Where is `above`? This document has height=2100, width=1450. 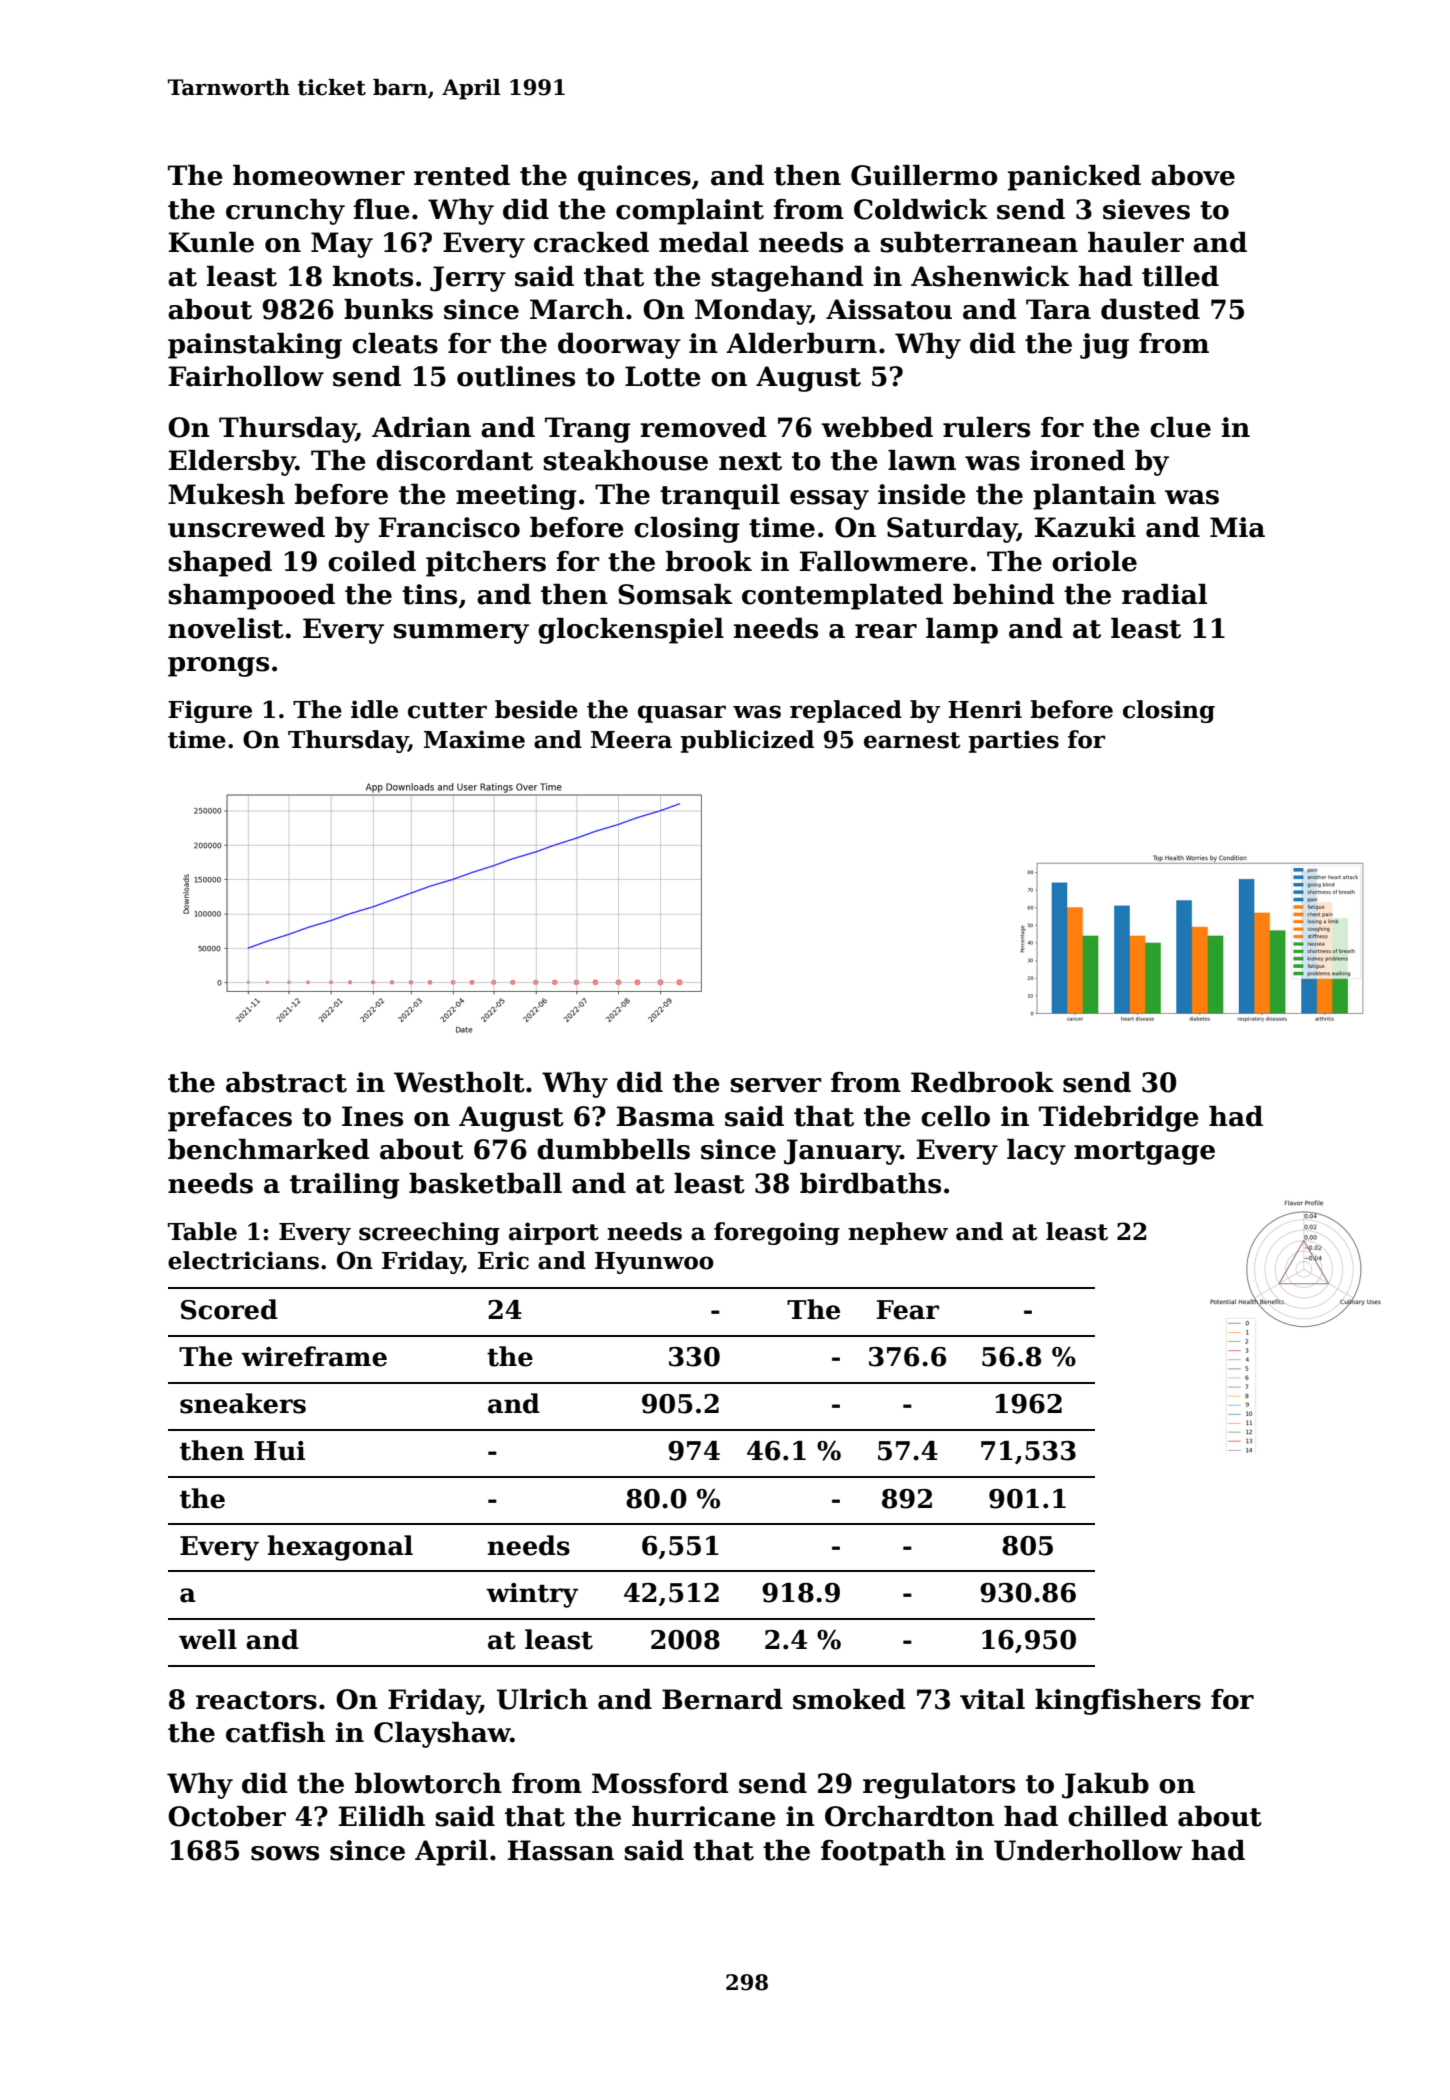
above is located at coordinates (1193, 175).
